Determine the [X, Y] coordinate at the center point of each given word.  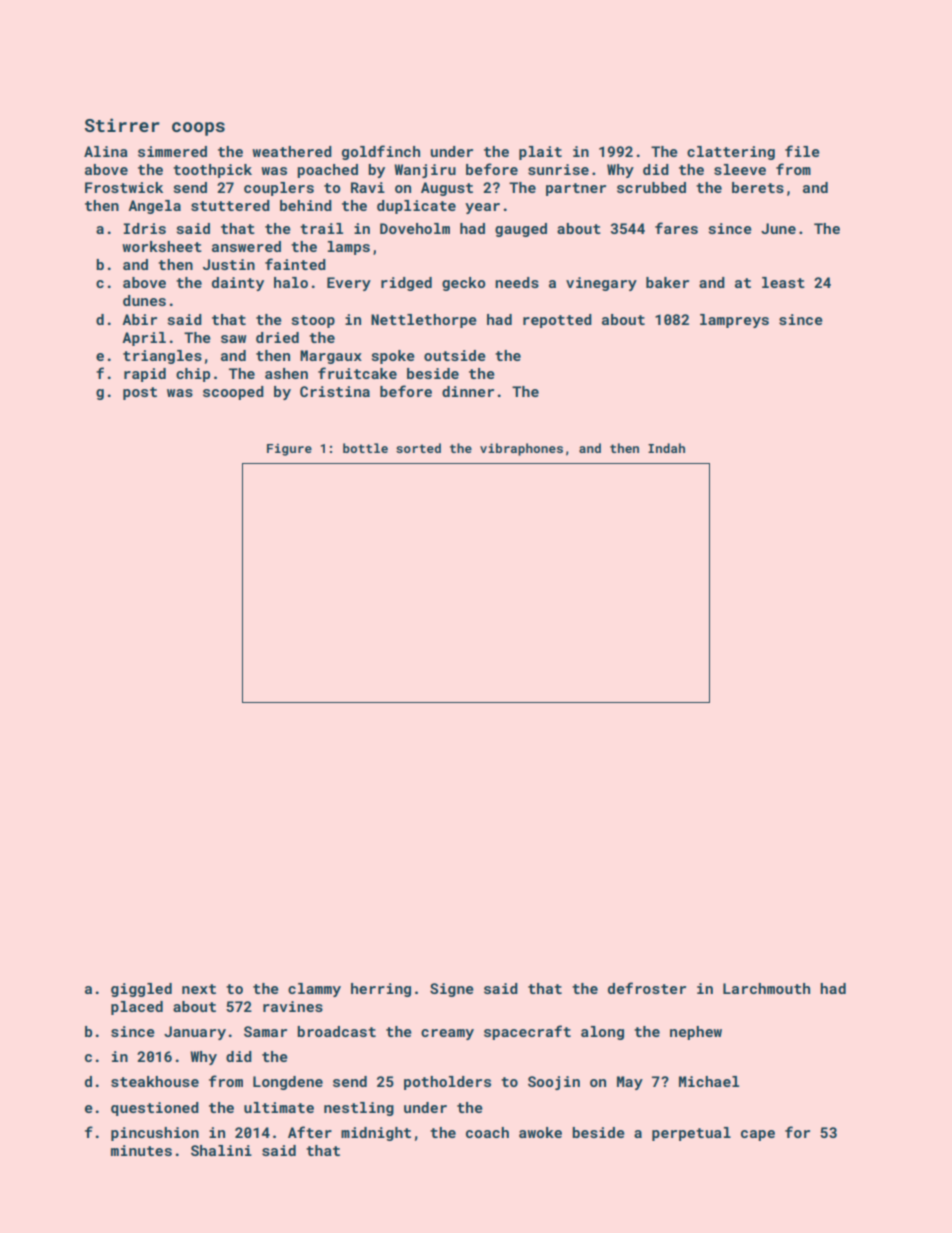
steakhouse [155, 1081]
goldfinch [381, 152]
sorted [418, 448]
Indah [666, 448]
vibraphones [521, 449]
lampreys [734, 321]
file [802, 151]
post [140, 393]
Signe [452, 990]
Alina [106, 151]
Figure [289, 450]
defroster [647, 988]
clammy [314, 990]
